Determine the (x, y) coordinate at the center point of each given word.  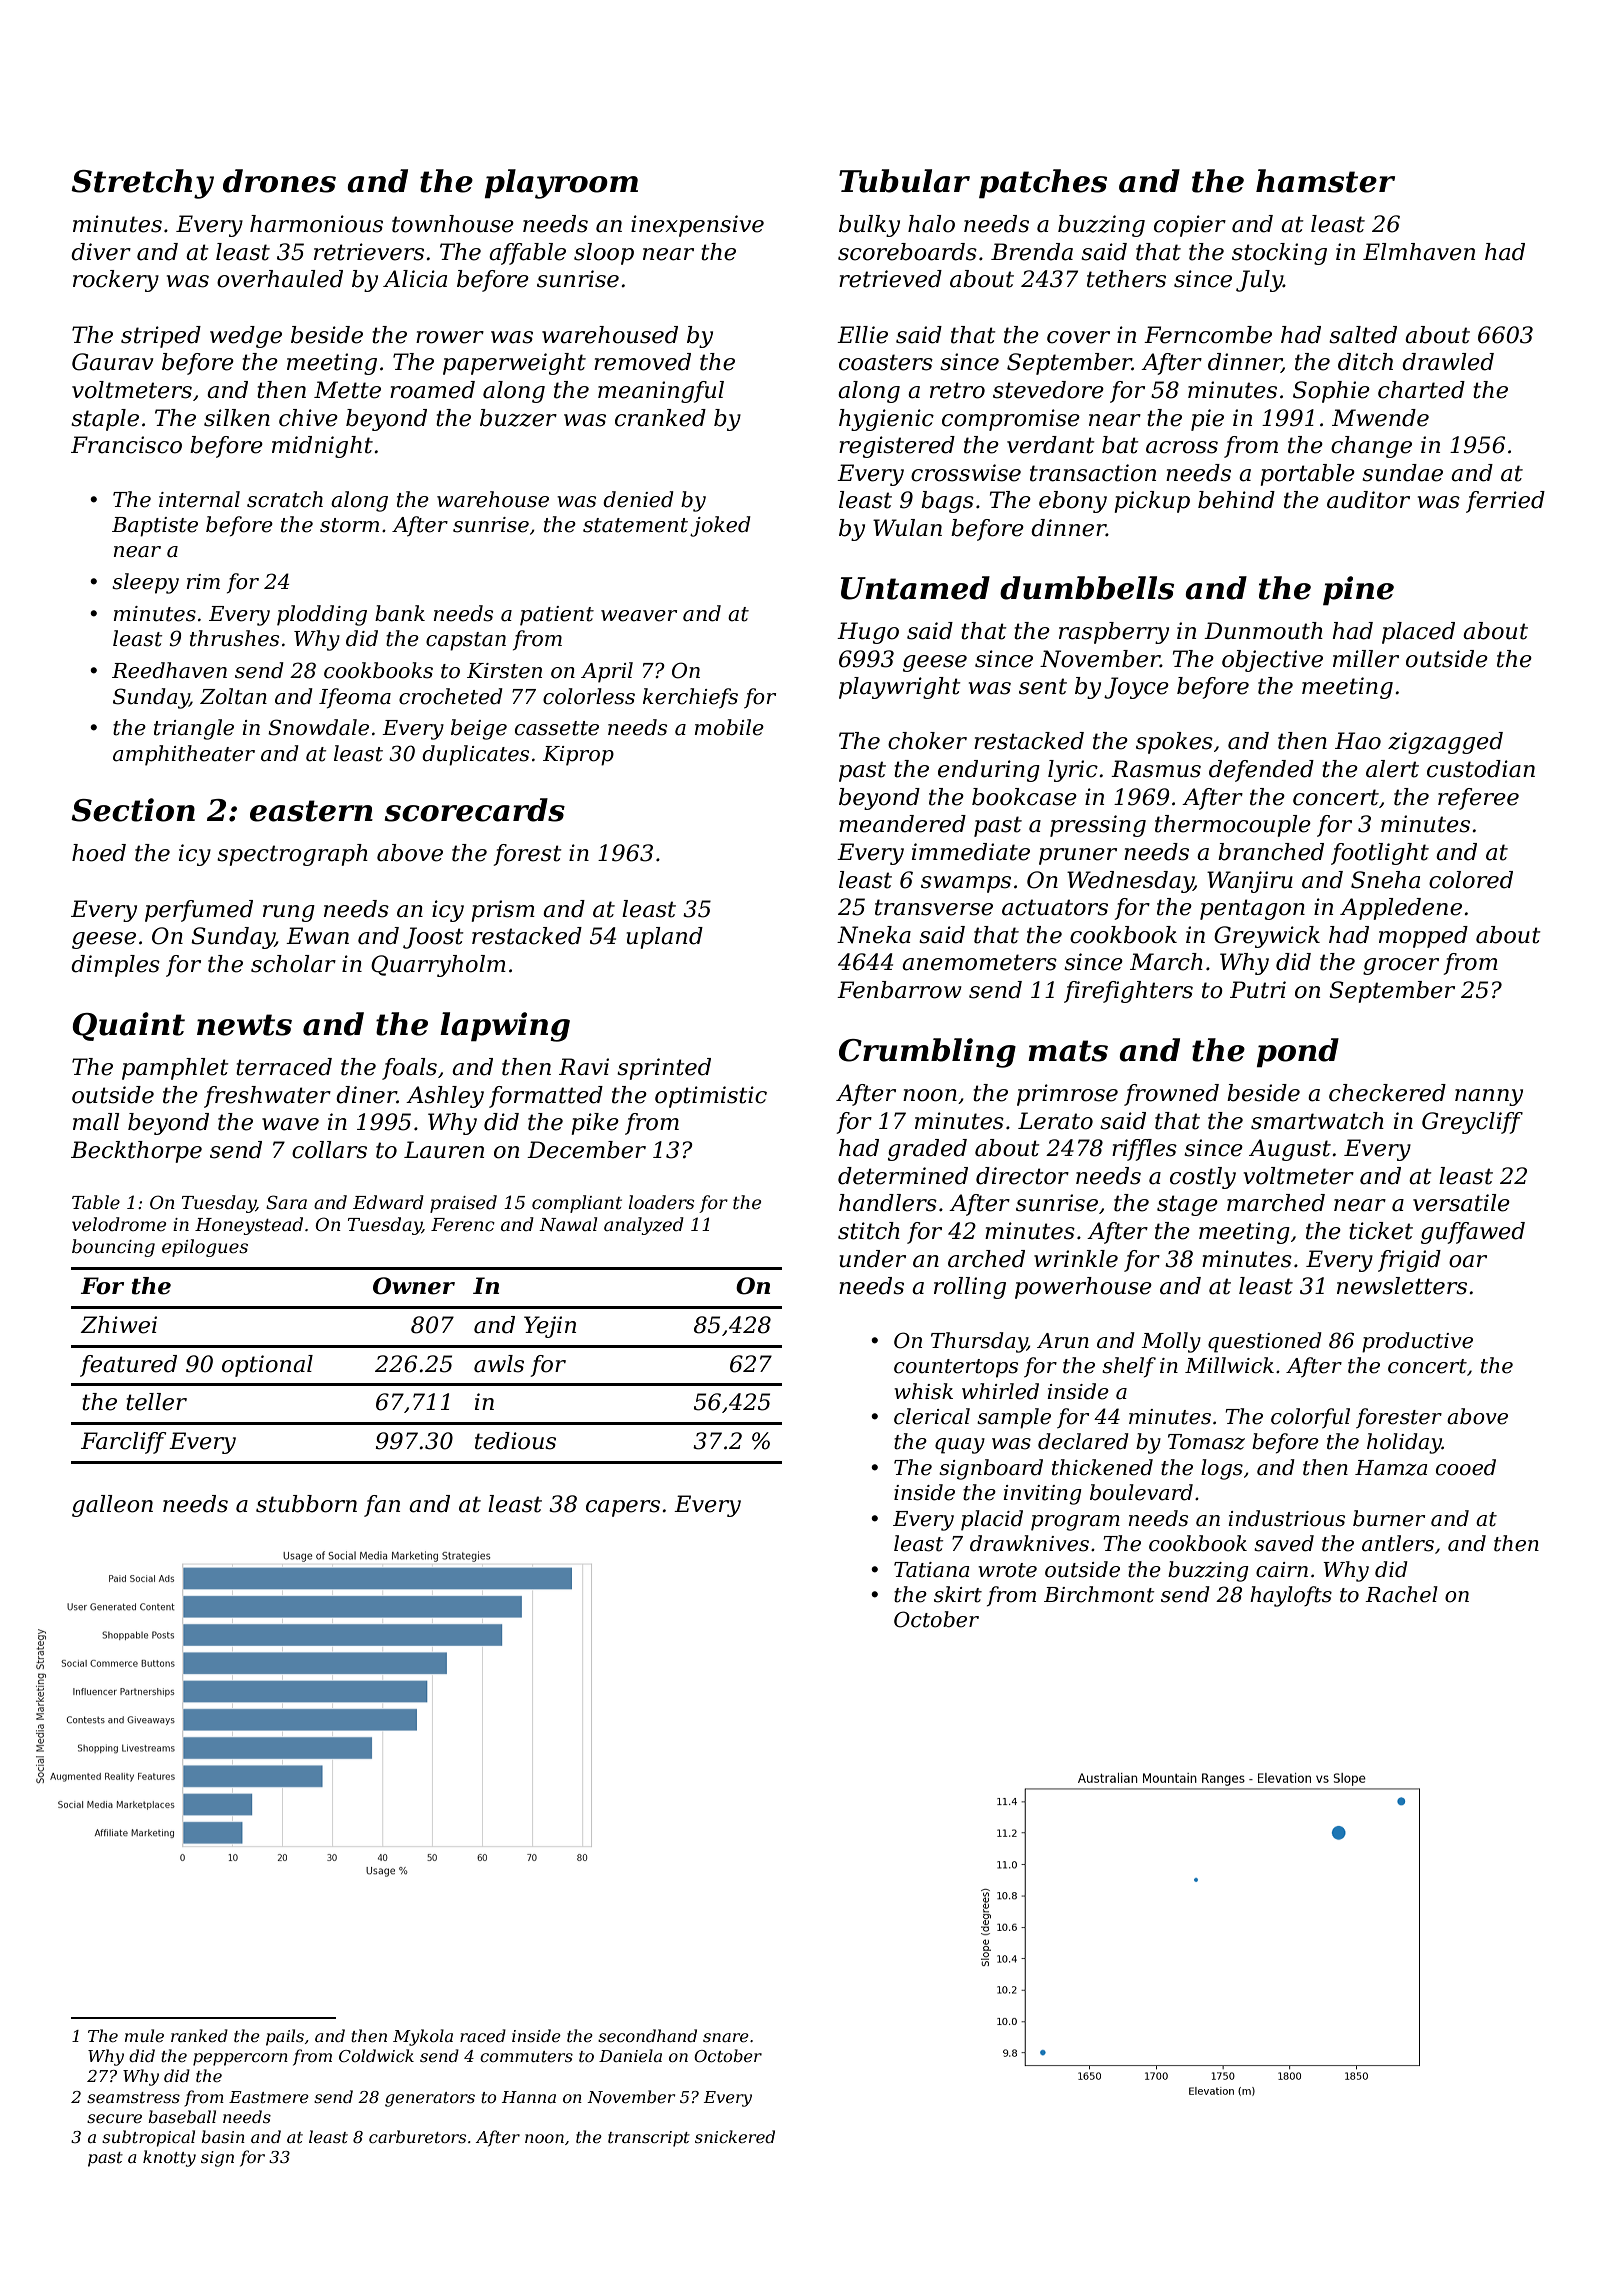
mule (144, 2035)
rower (450, 337)
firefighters (1128, 992)
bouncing (113, 1248)
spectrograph (292, 855)
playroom (561, 184)
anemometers (979, 962)
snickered (735, 2136)
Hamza (1391, 1468)
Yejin (550, 1327)
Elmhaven (1419, 252)
